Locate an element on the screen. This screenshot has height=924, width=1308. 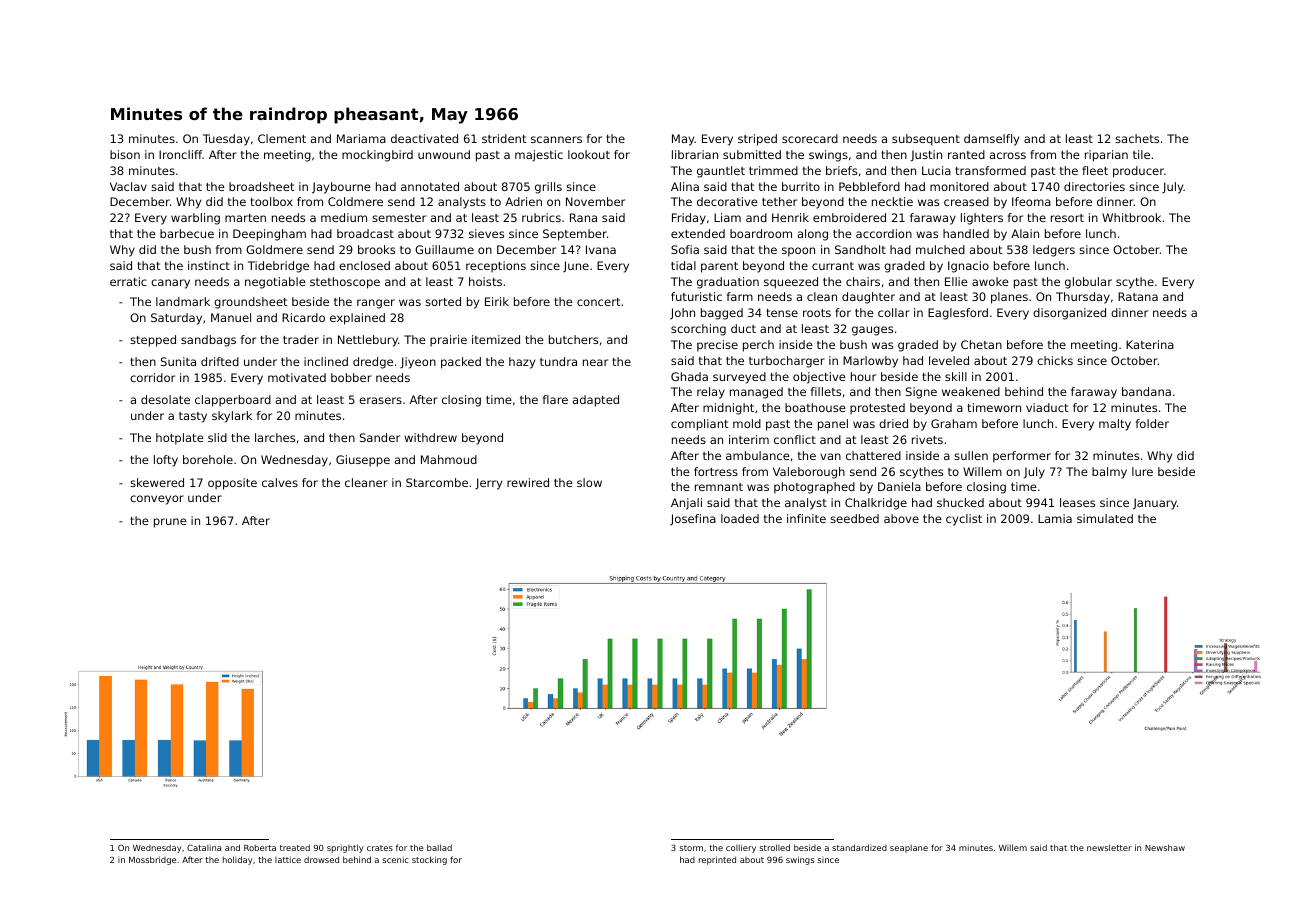
prune is located at coordinates (170, 523).
